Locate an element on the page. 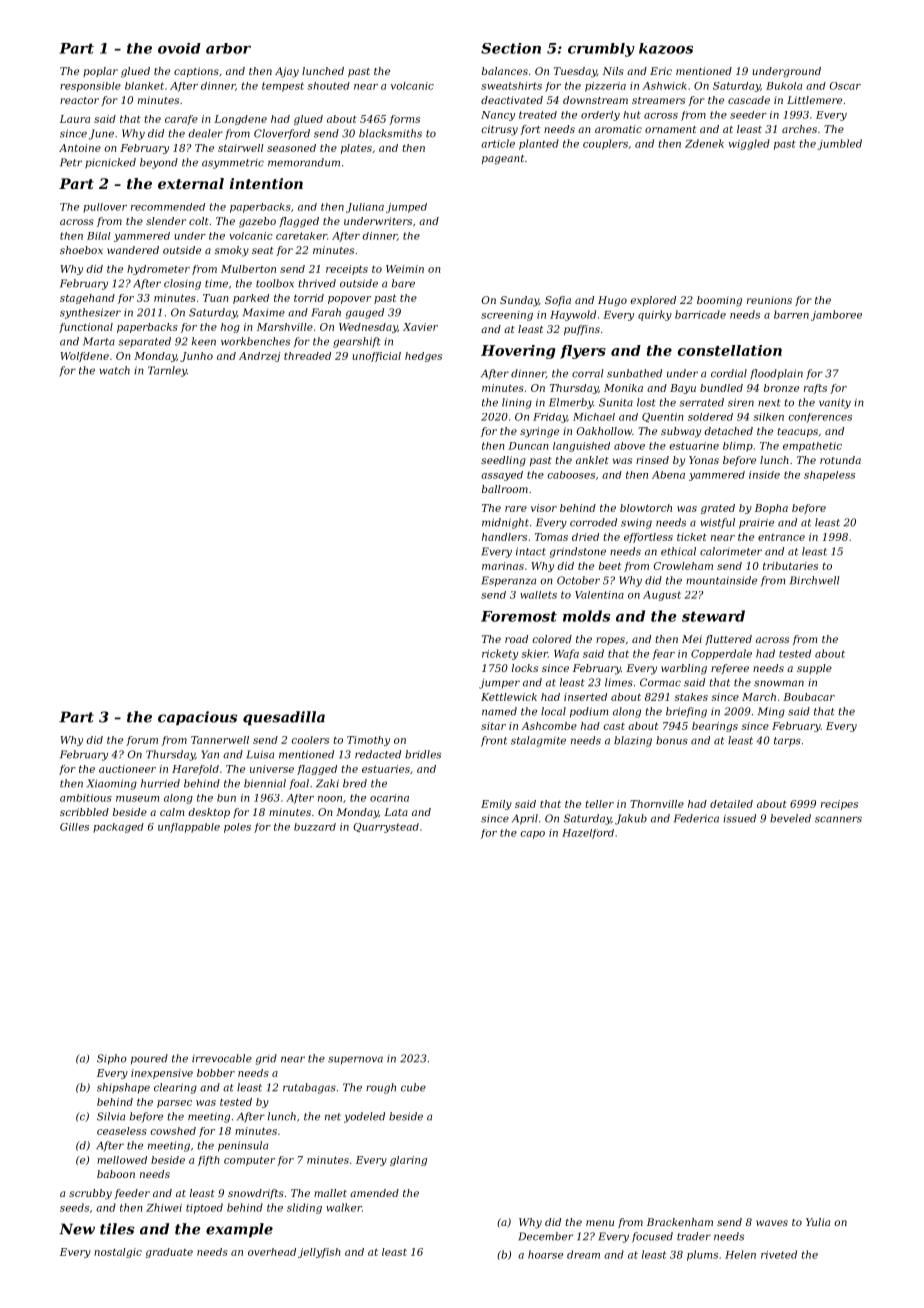 The height and width of the page is (1308, 924). Birchwell is located at coordinates (815, 580).
